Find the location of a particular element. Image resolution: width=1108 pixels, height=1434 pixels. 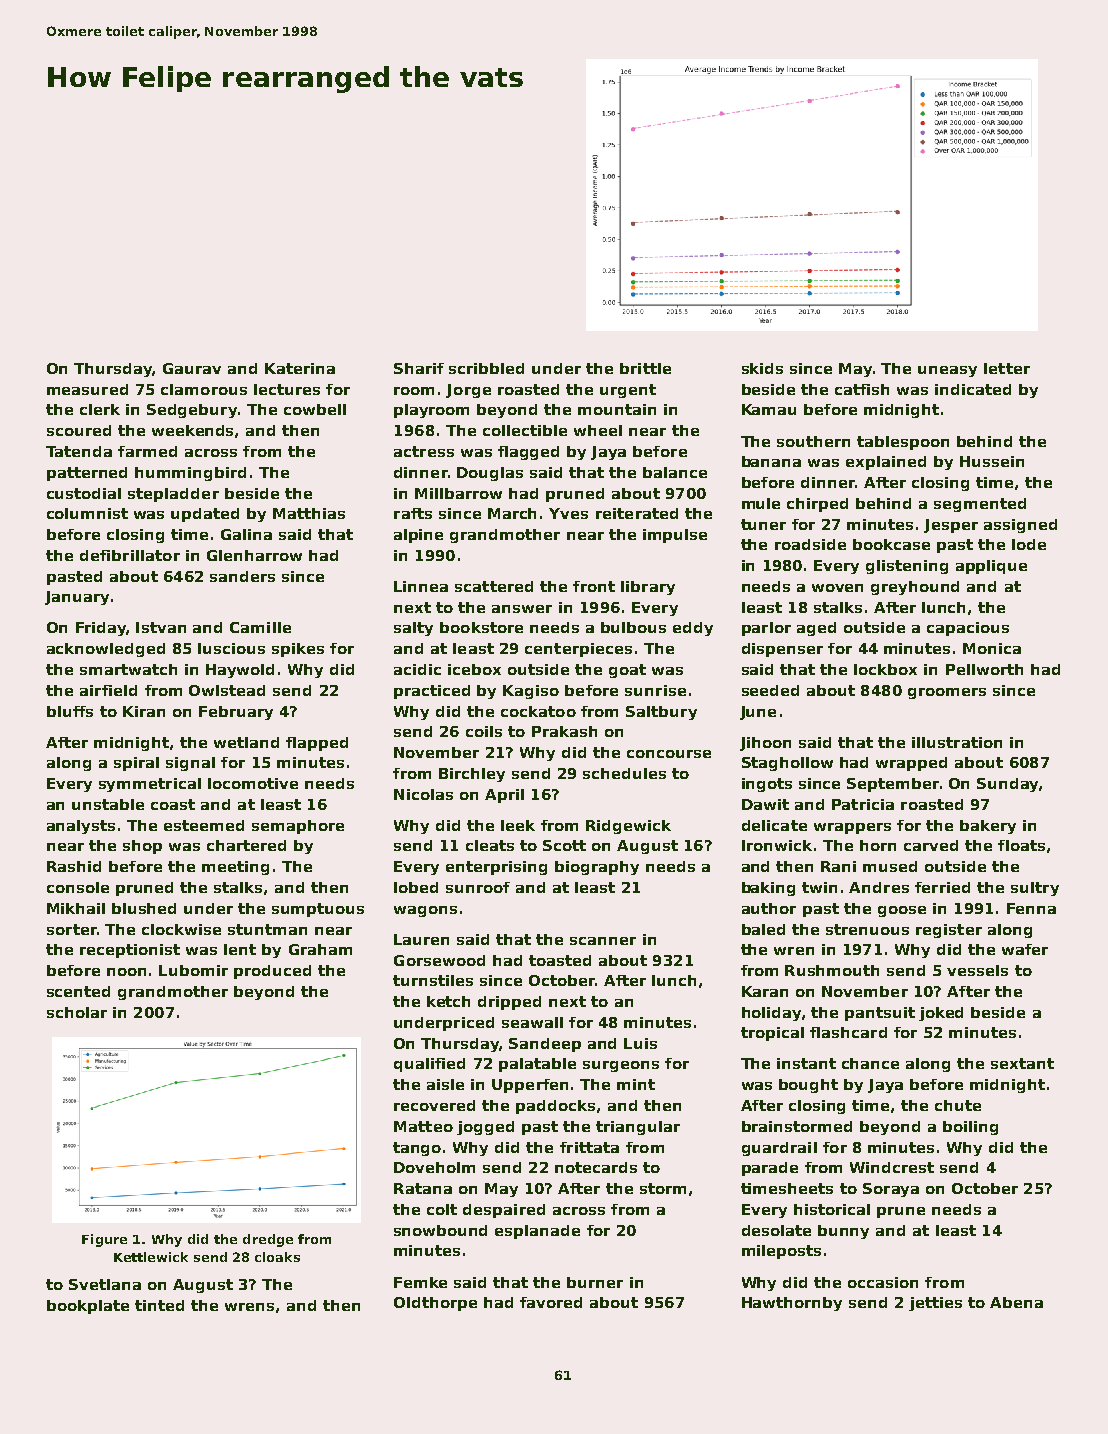

vessels is located at coordinates (977, 970).
